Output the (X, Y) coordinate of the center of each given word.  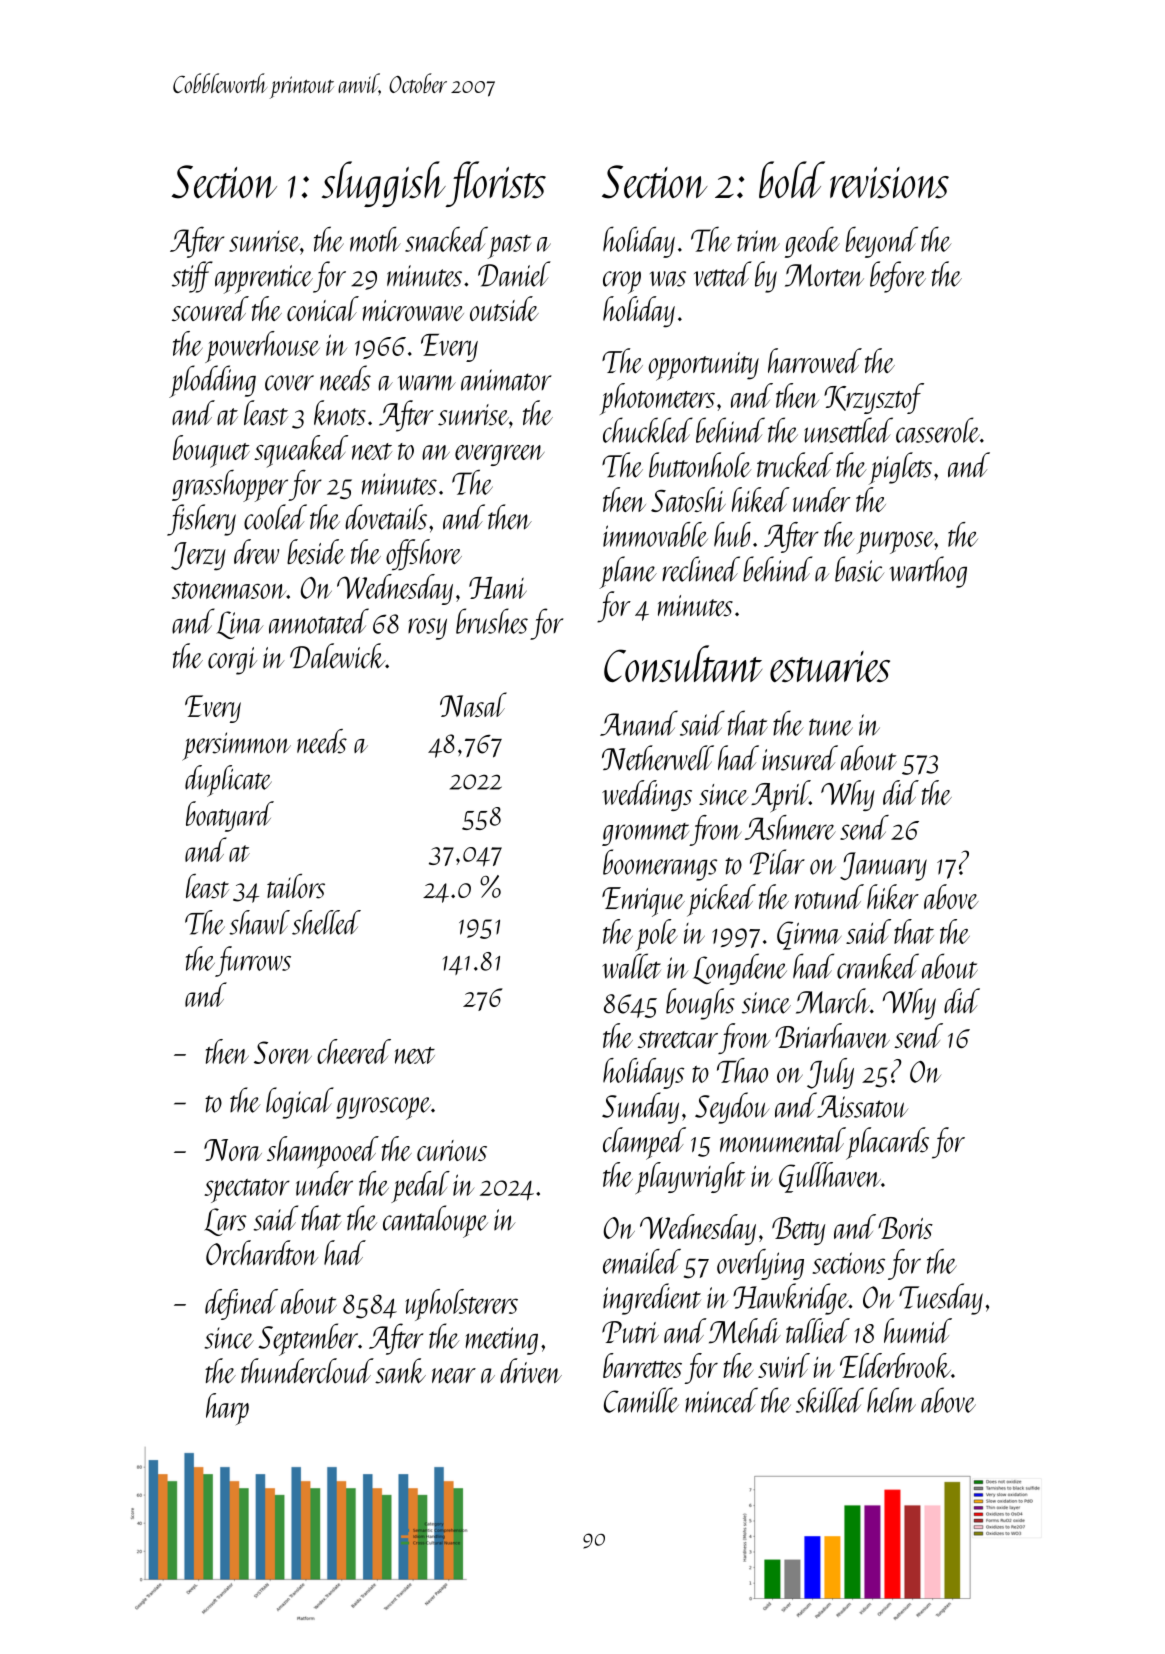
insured (800, 758)
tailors (296, 886)
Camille (641, 1400)
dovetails (386, 517)
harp (227, 1409)
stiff (192, 277)
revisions (889, 183)
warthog (928, 572)
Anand (639, 723)
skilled (830, 1400)
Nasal (473, 704)
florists (496, 184)
